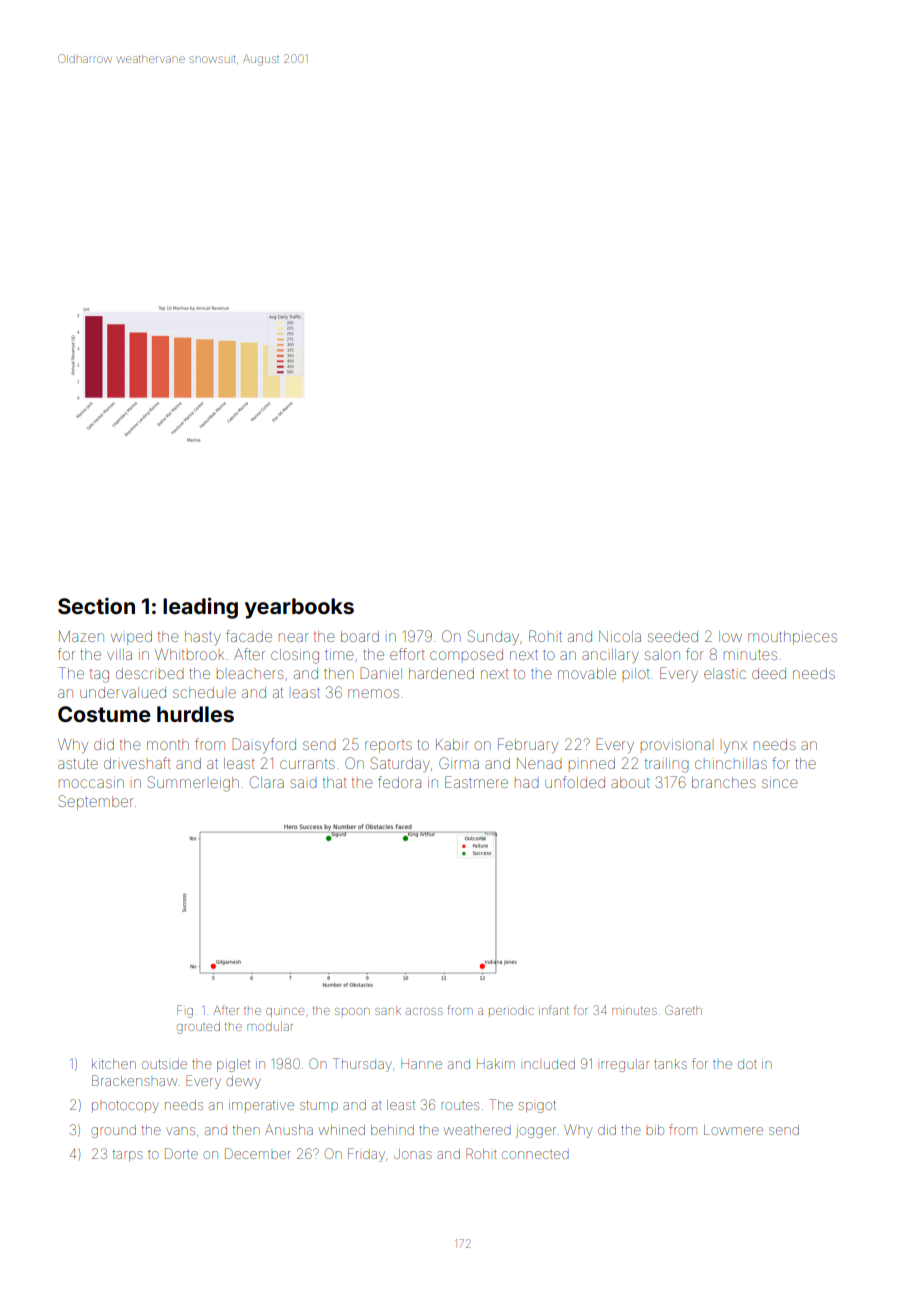  Describe the element at coordinates (683, 1010) in the screenshot. I see `Gareth` at that location.
